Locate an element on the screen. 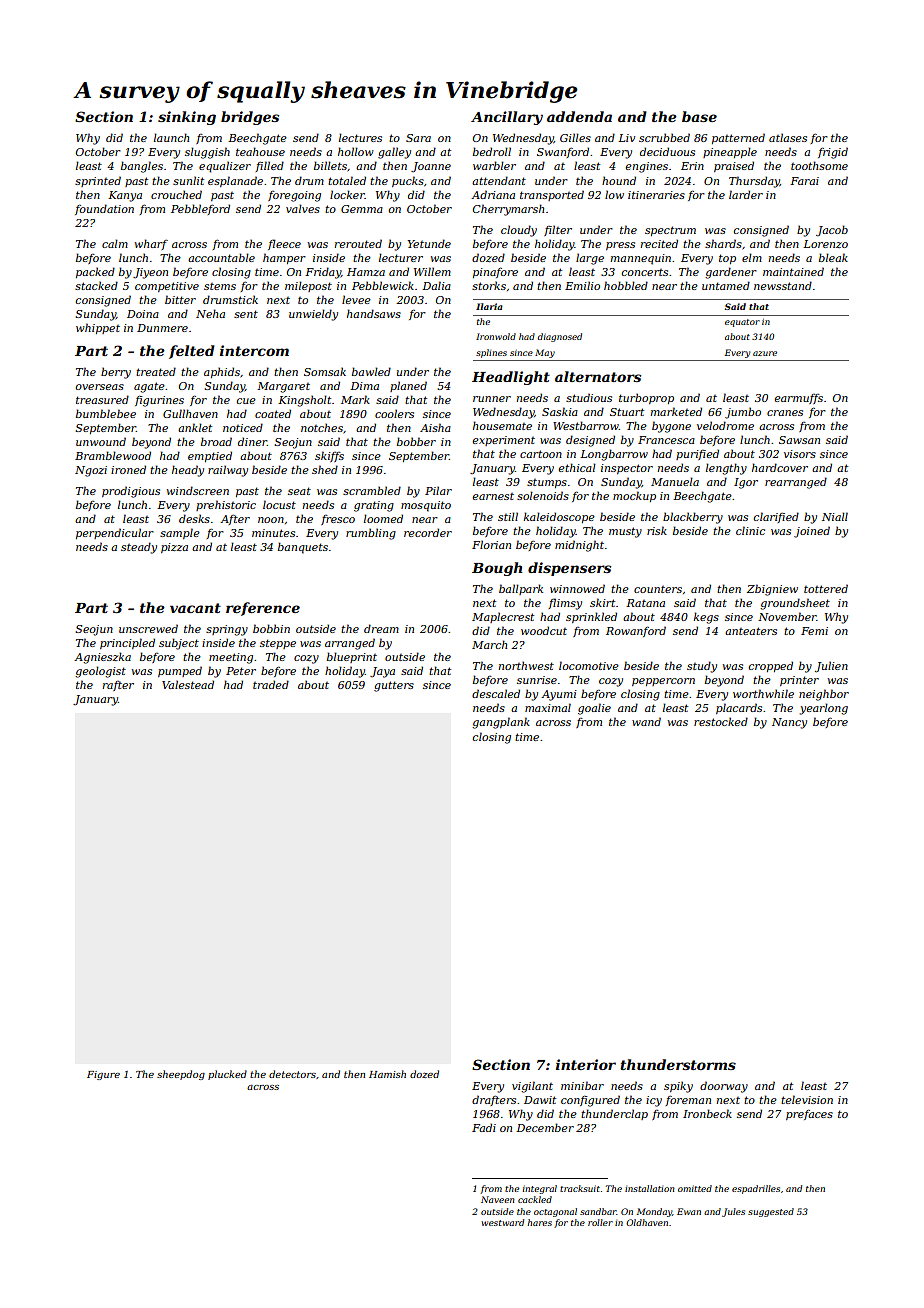 Image resolution: width=924 pixels, height=1308 pixels. Nancy is located at coordinates (789, 723).
